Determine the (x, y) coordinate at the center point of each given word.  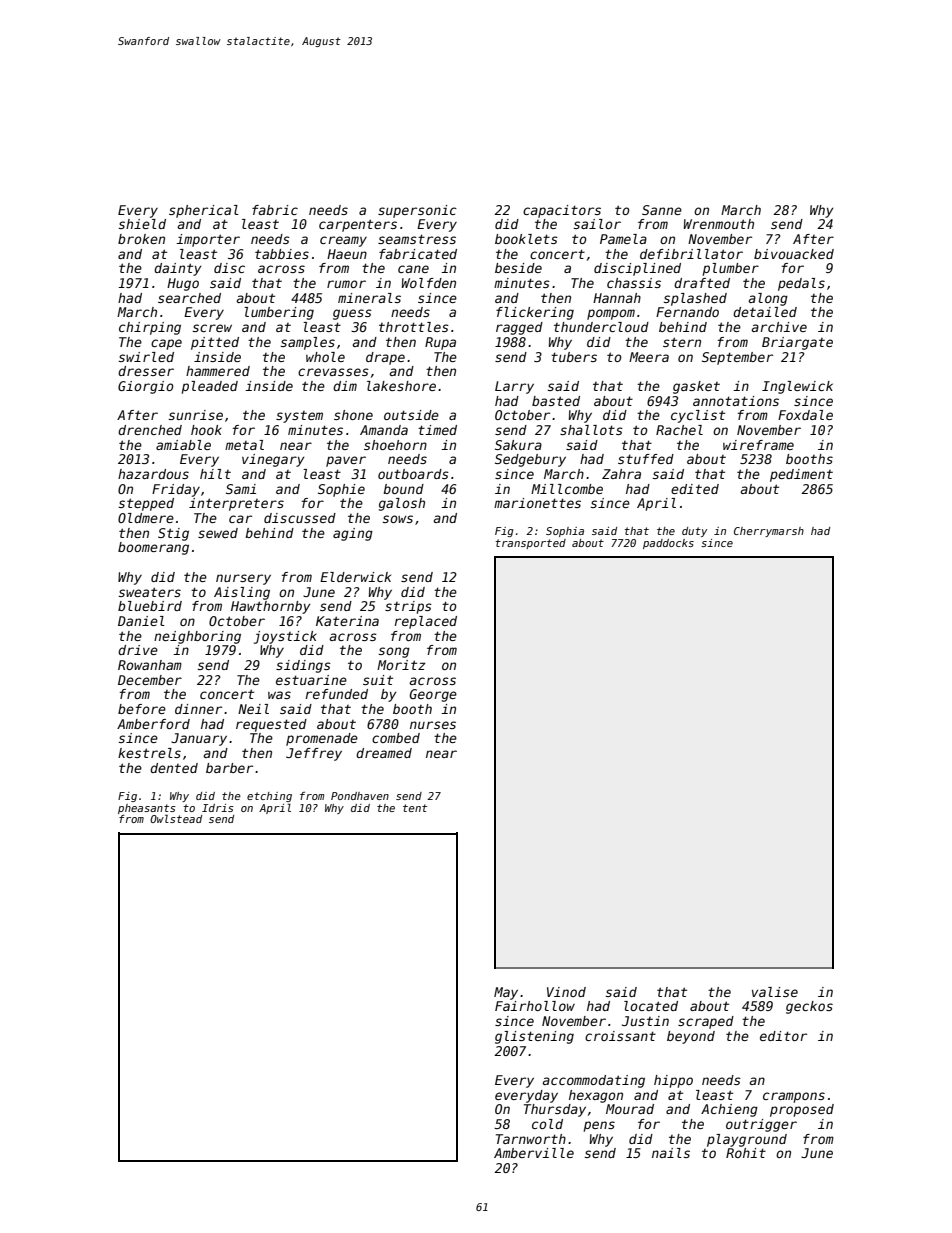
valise (775, 992)
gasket (696, 387)
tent (415, 808)
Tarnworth (531, 1139)
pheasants (147, 809)
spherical (204, 211)
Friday (176, 490)
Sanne (662, 210)
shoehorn (395, 445)
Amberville (534, 1153)
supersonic (417, 211)
